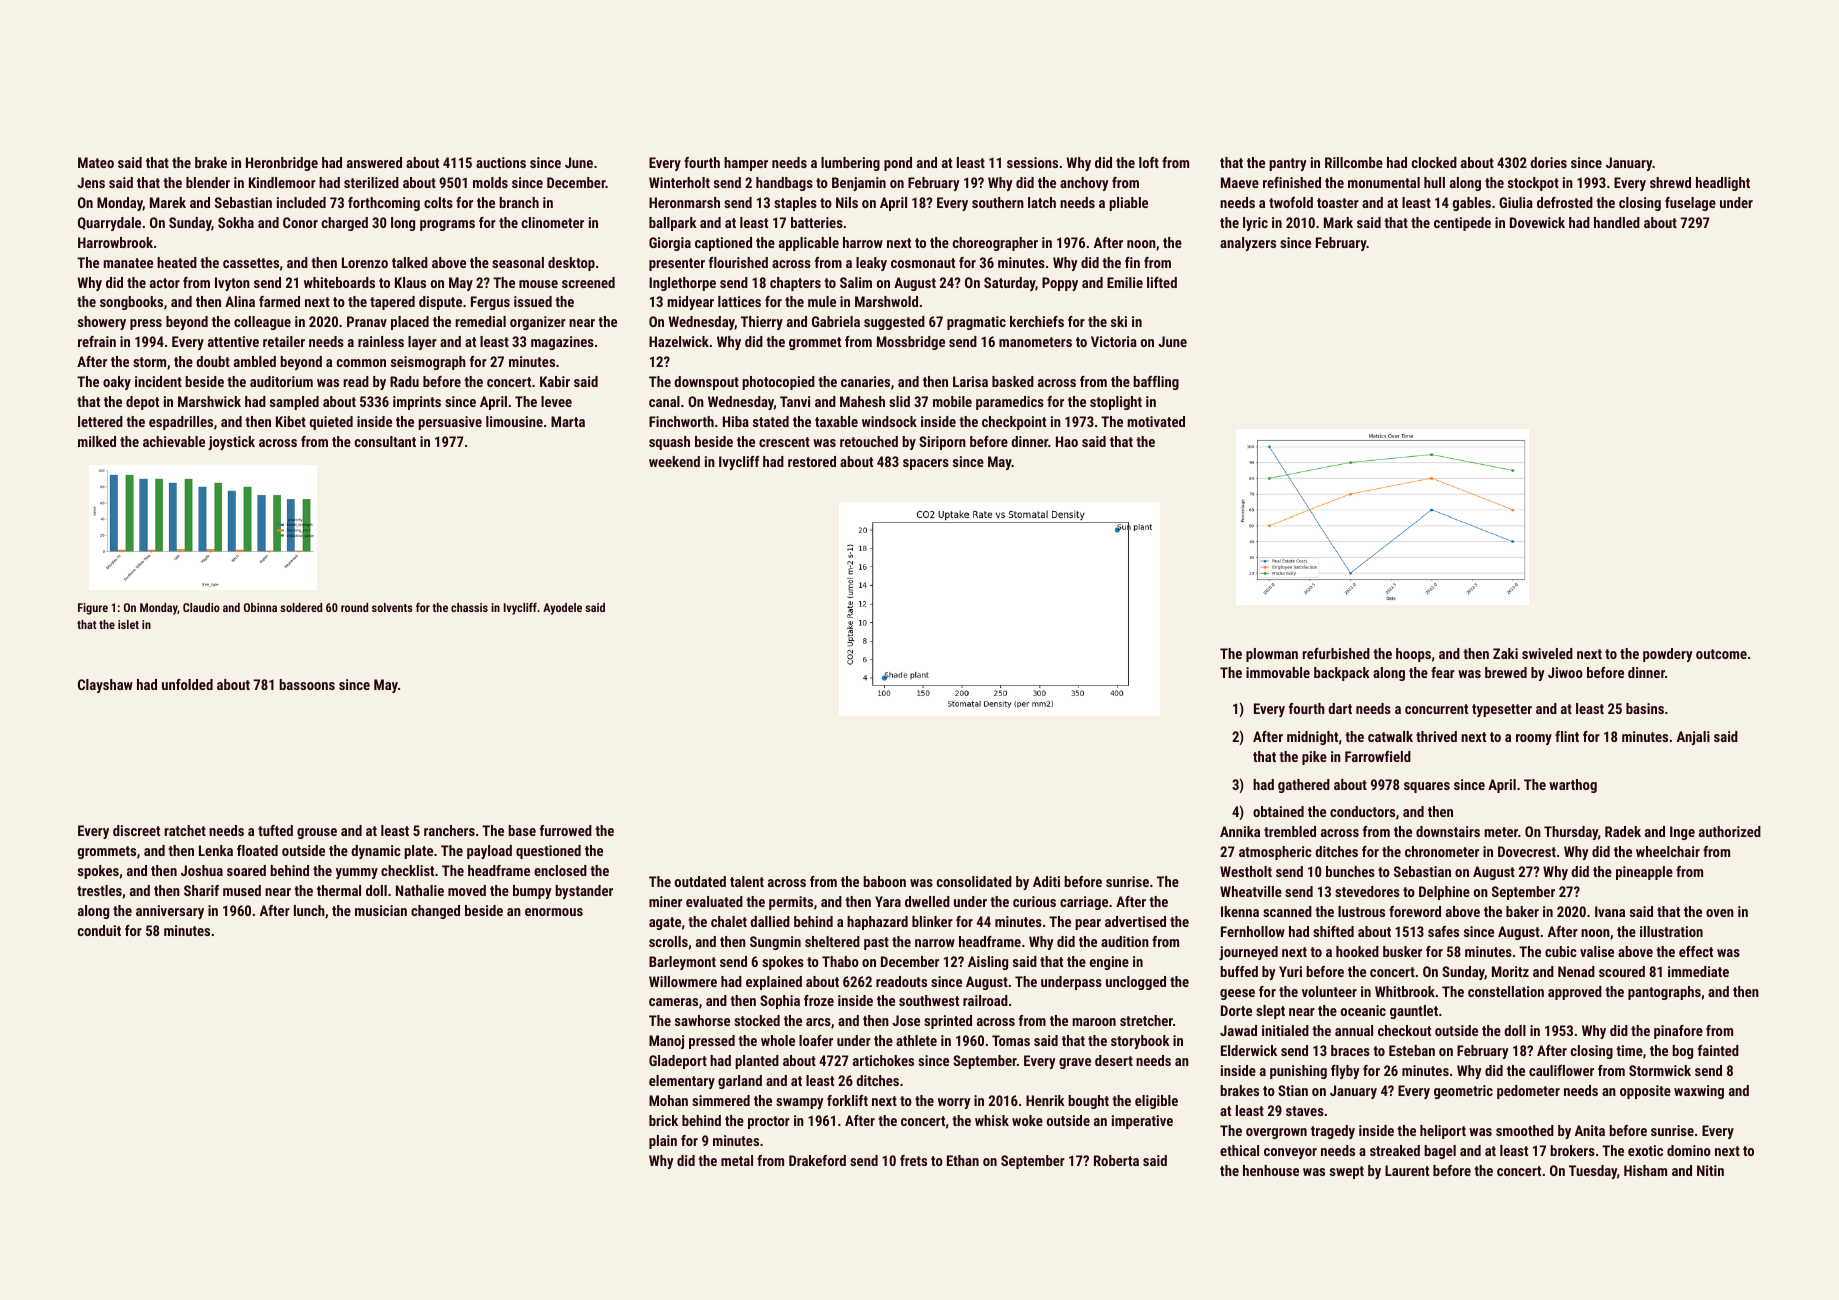 This screenshot has height=1300, width=1839. What do you see at coordinates (1278, 672) in the screenshot?
I see `immovable` at bounding box center [1278, 672].
